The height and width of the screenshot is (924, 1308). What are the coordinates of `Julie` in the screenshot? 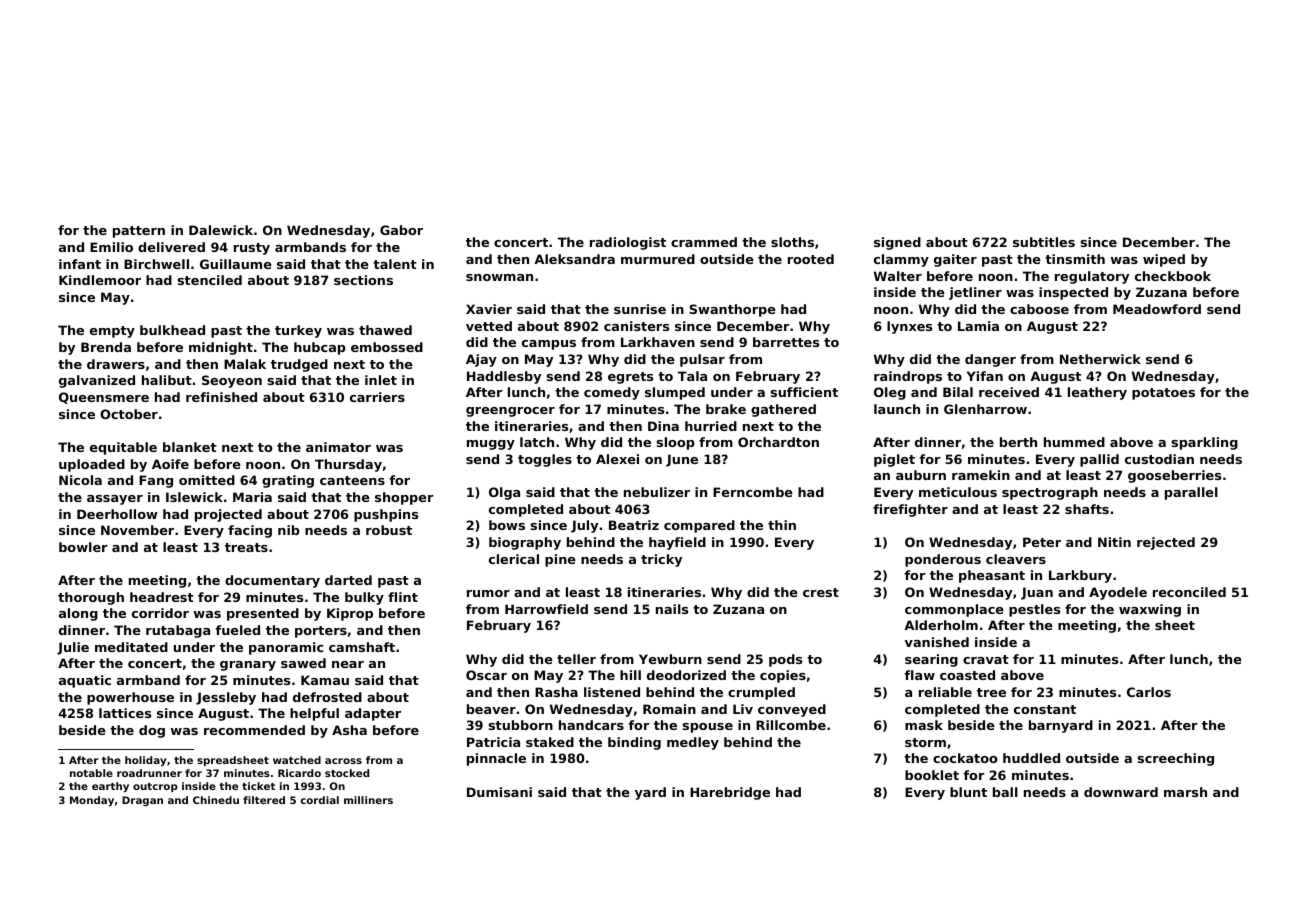 It's located at (73, 648).
